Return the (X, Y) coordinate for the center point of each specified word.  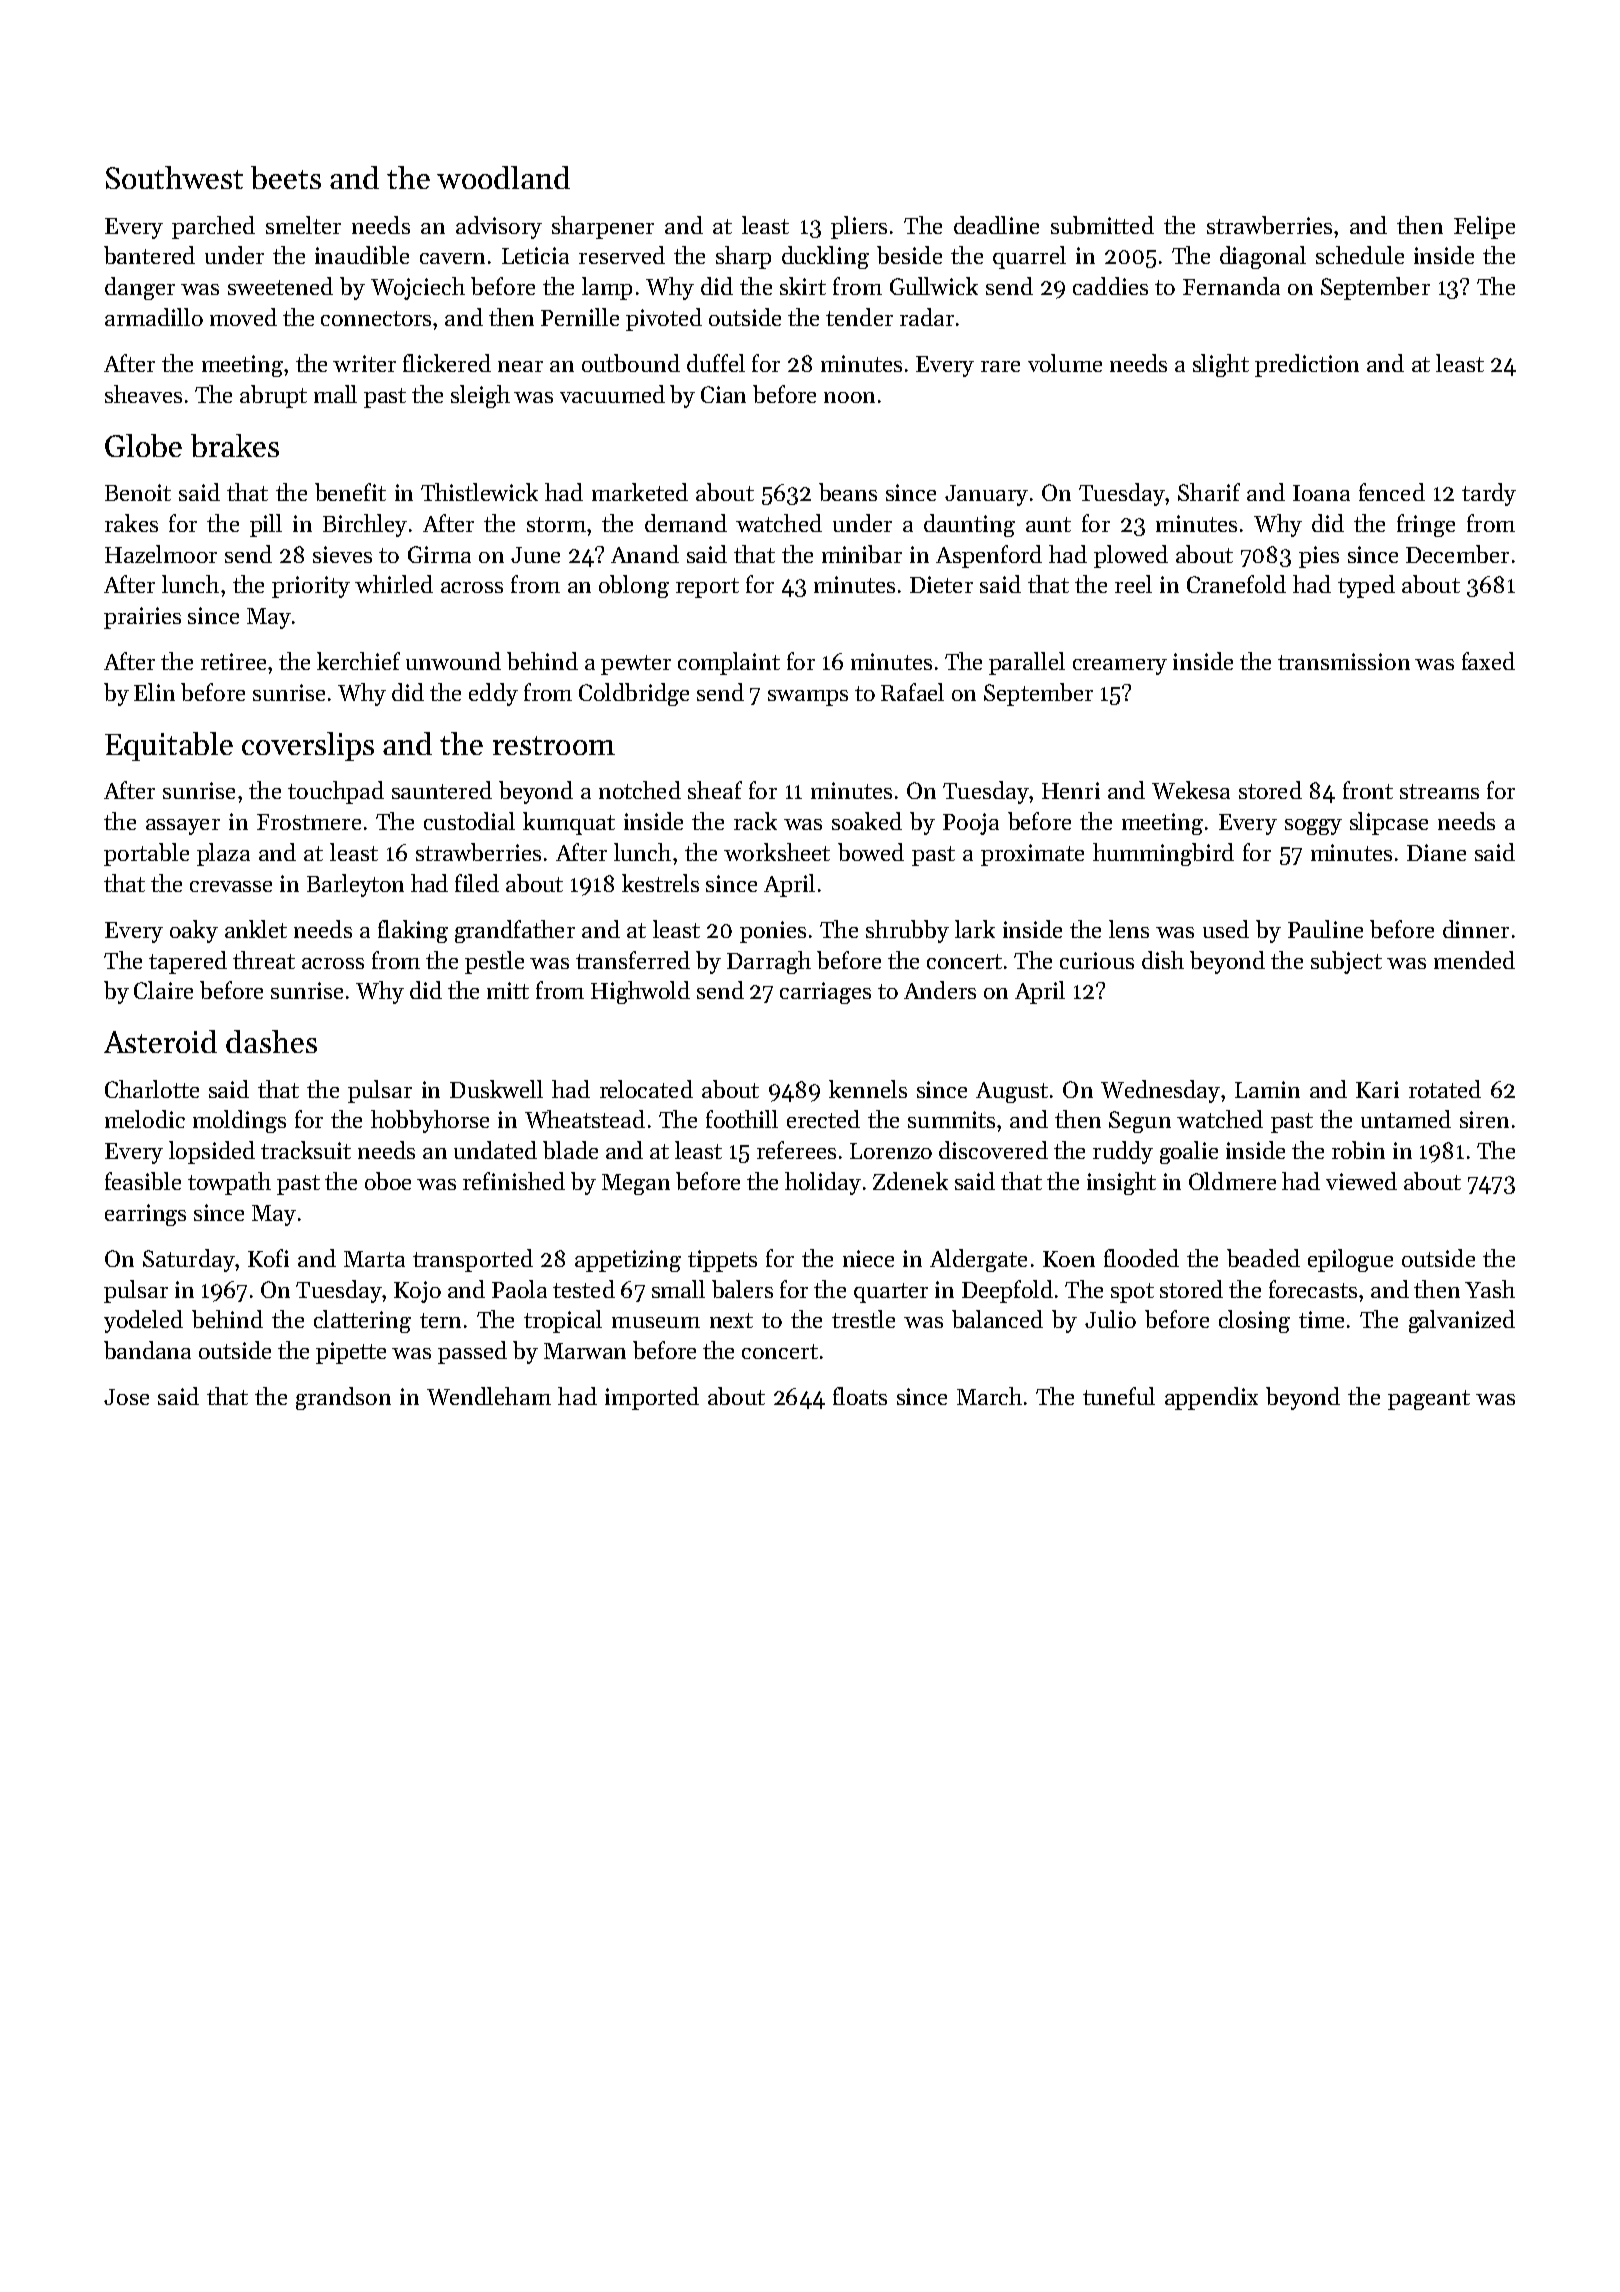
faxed (1488, 661)
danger (140, 288)
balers (742, 1289)
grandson (343, 1398)
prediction (1307, 365)
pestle (494, 962)
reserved (622, 255)
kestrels (660, 883)
